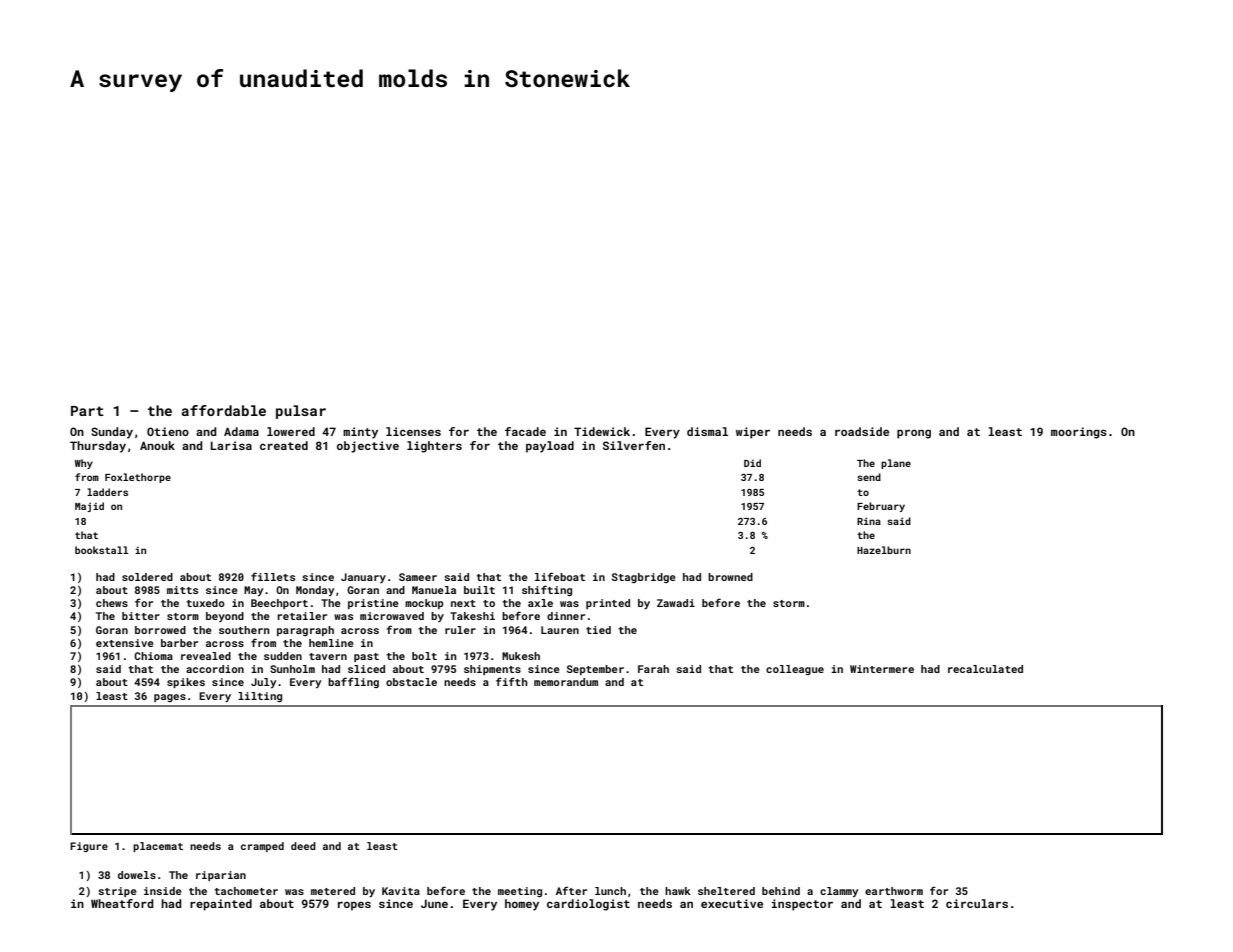  Describe the element at coordinates (223, 410) in the screenshot. I see `affordable` at that location.
